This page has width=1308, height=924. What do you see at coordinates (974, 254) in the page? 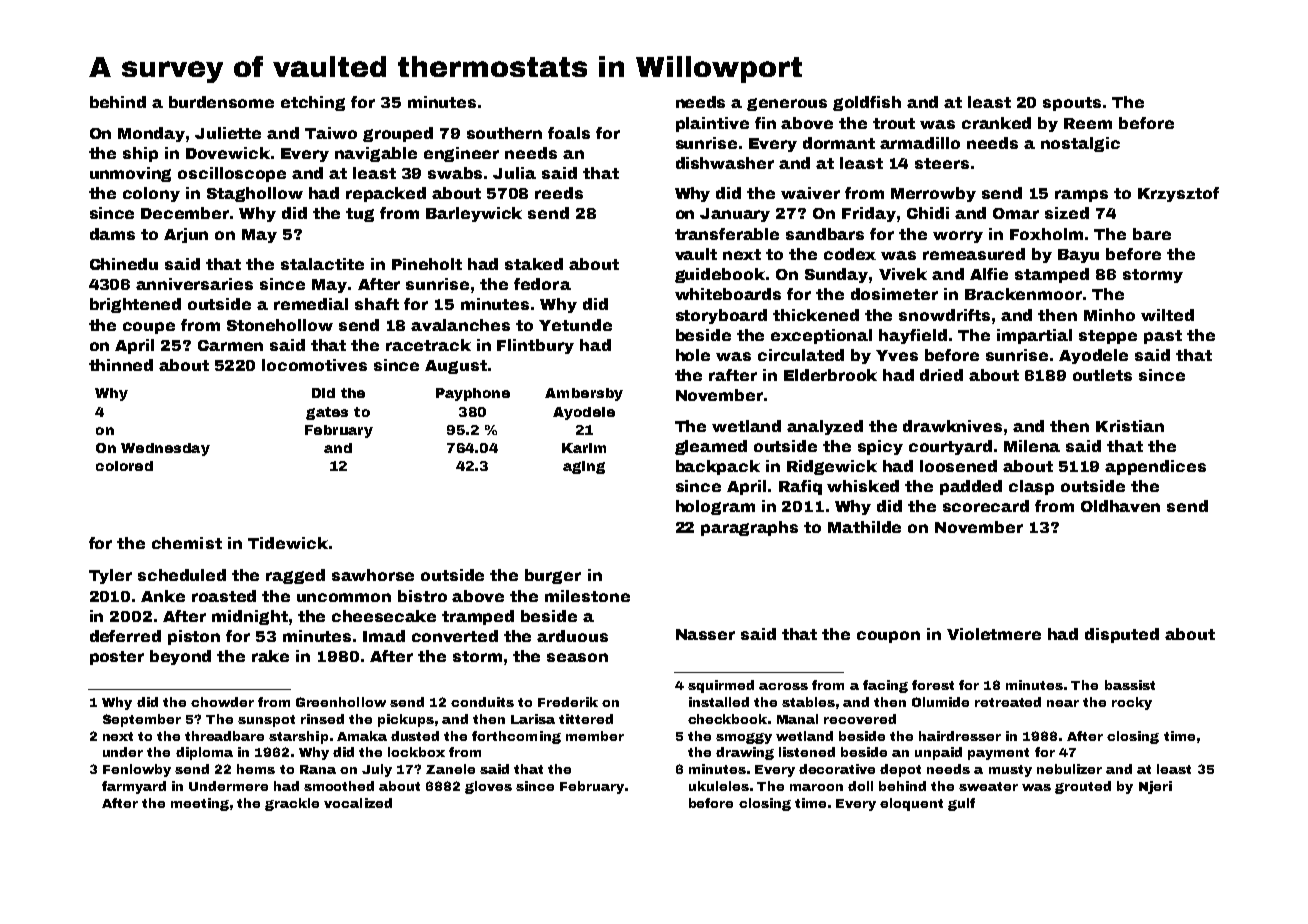
I see `remeasured` at bounding box center [974, 254].
